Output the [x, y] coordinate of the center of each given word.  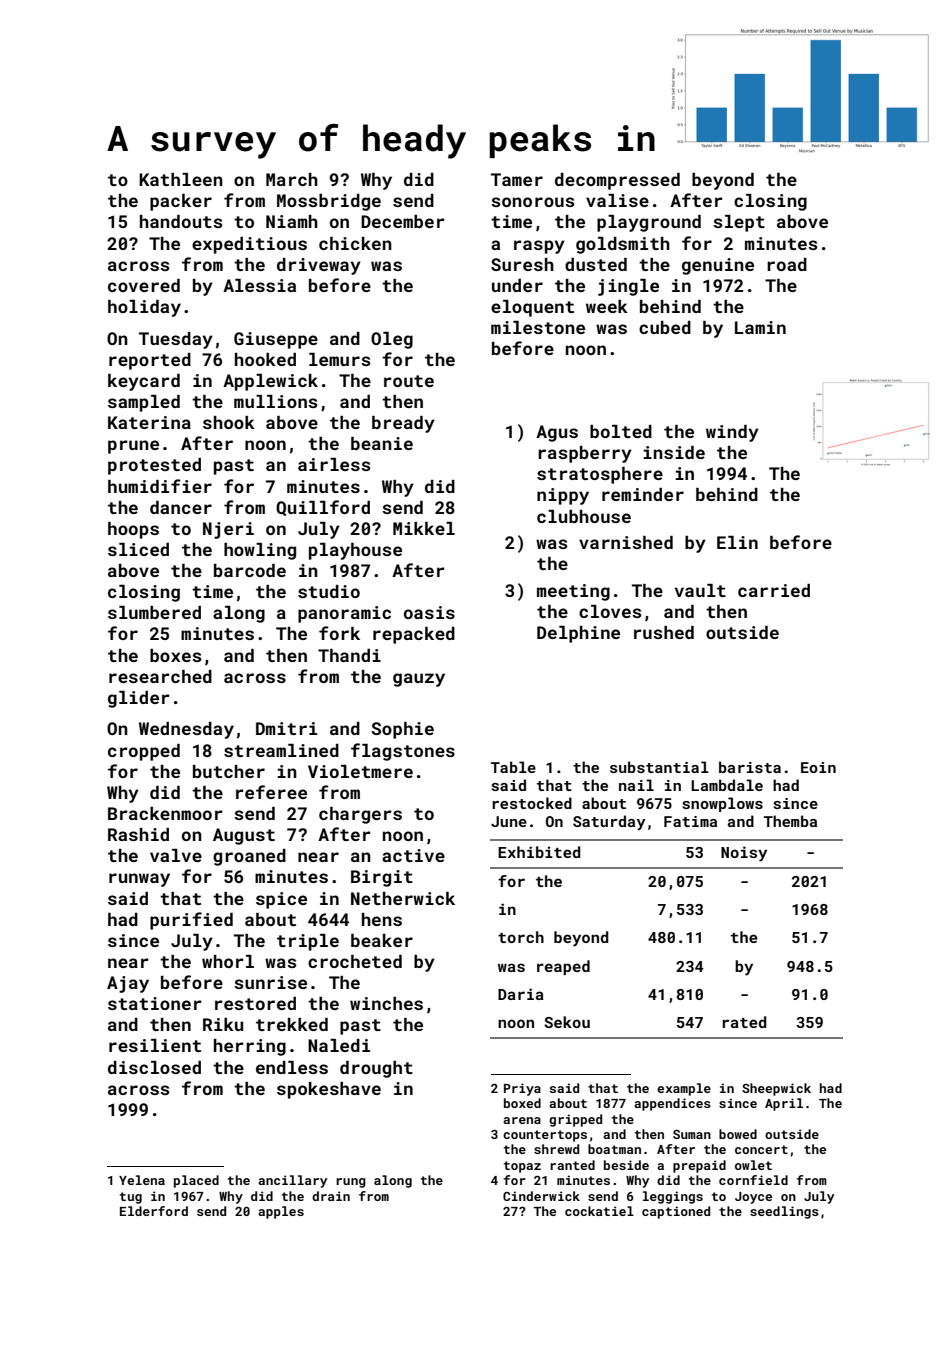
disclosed [154, 1067]
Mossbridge [329, 202]
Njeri [228, 530]
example [684, 1089]
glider [139, 699]
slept [739, 223]
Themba [790, 821]
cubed [665, 327]
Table [513, 767]
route [409, 381]
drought [376, 1069]
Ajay [128, 984]
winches [386, 1003]
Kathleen [181, 179]
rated [744, 1022]
